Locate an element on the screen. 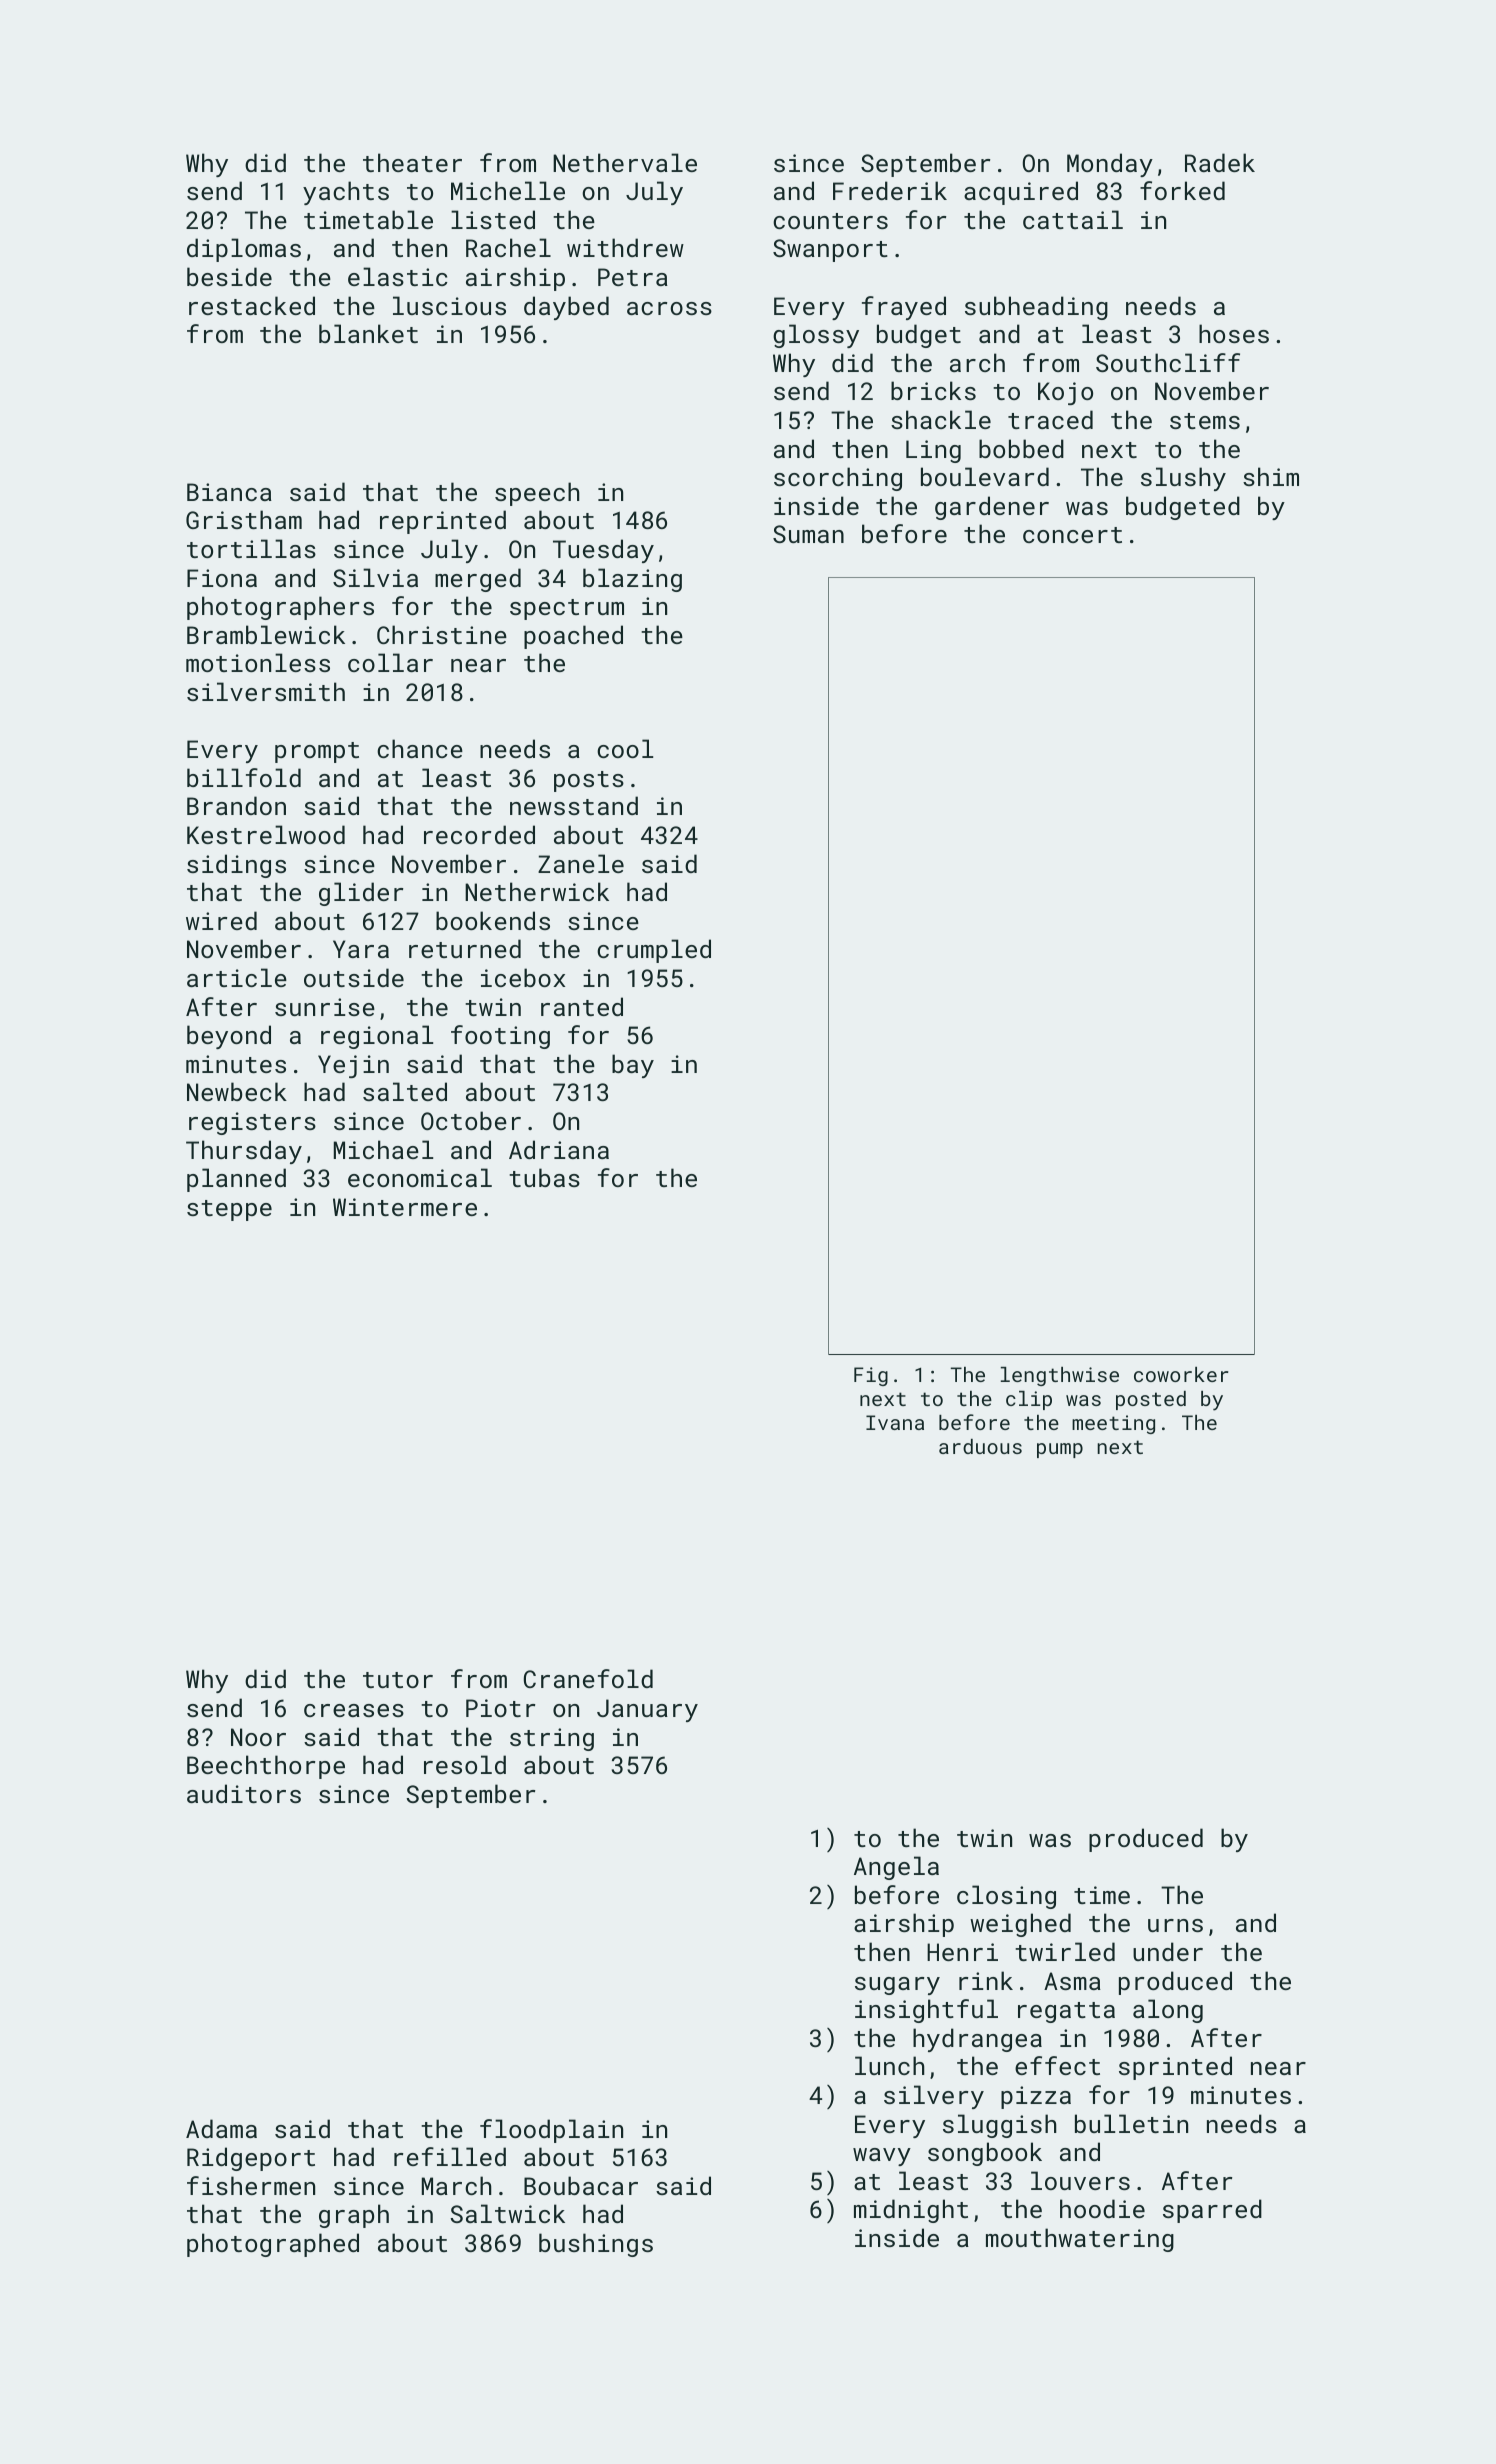  Ridgeport is located at coordinates (251, 2159).
